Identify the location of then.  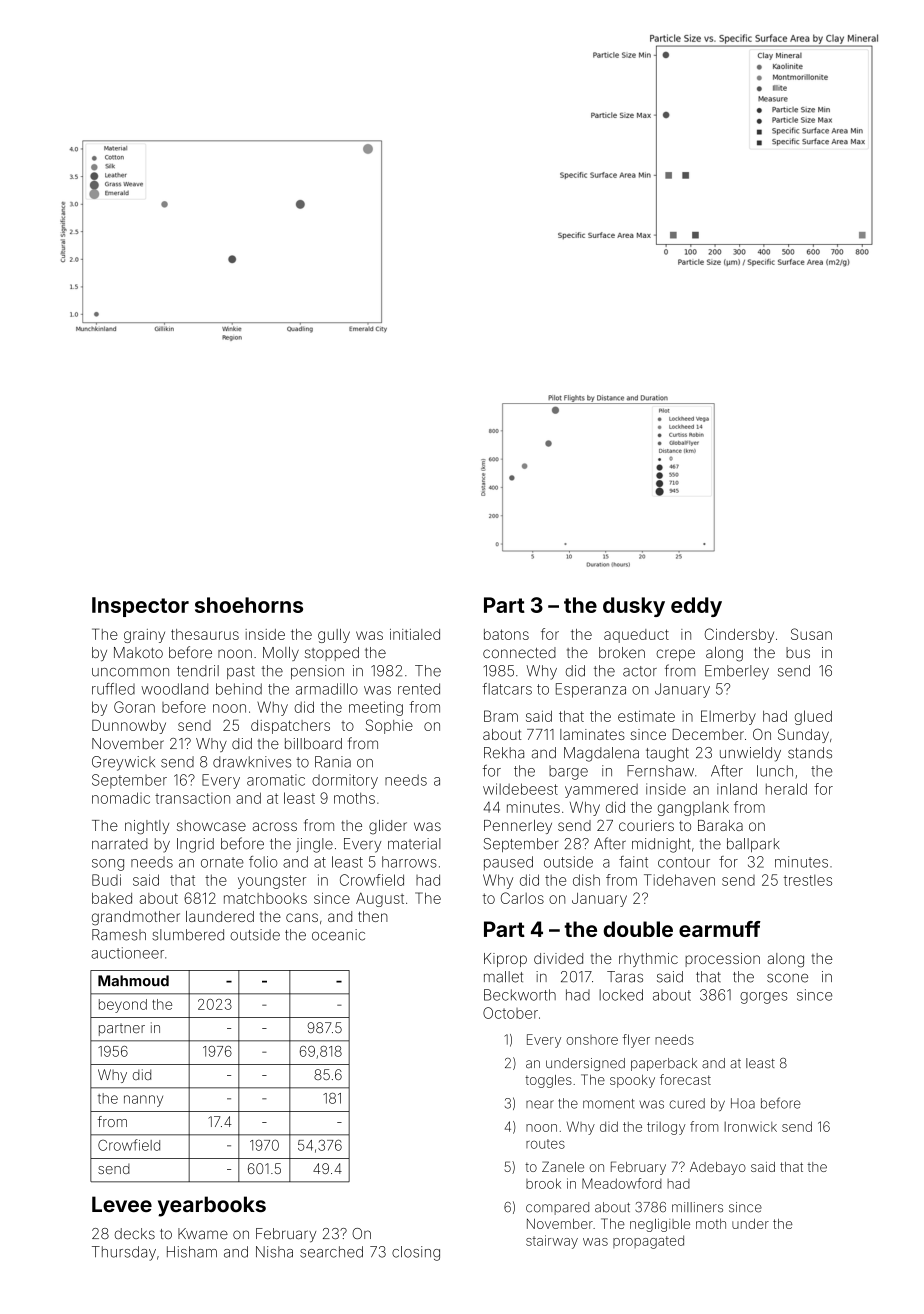
(373, 916).
